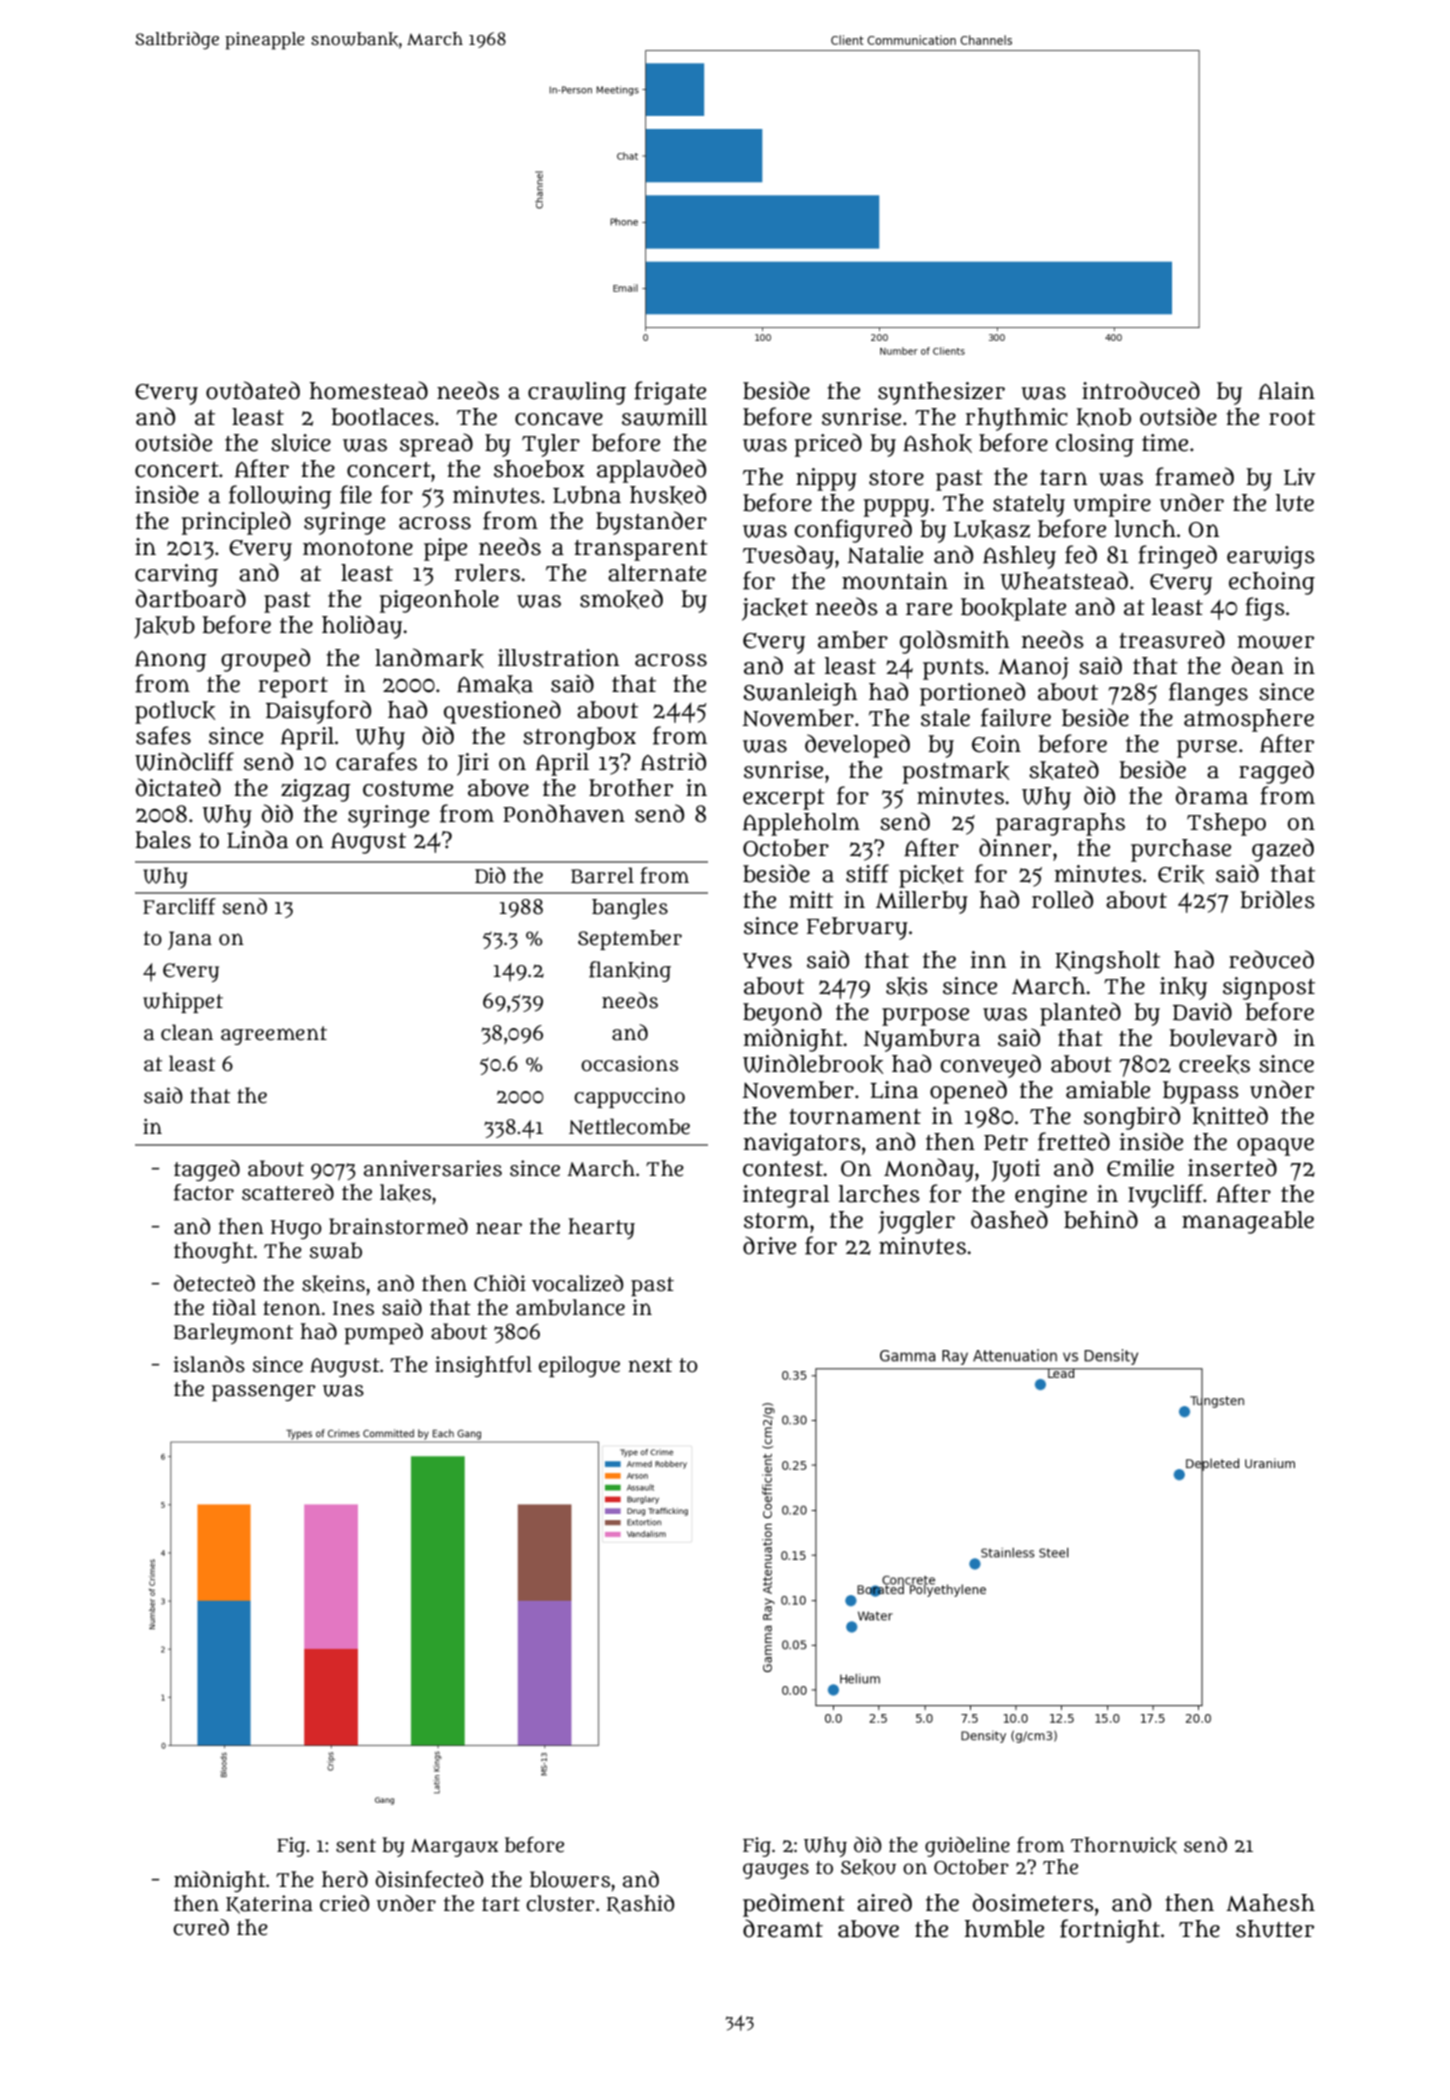 This screenshot has width=1450, height=2100. I want to click on Mahesh, so click(1270, 1903).
